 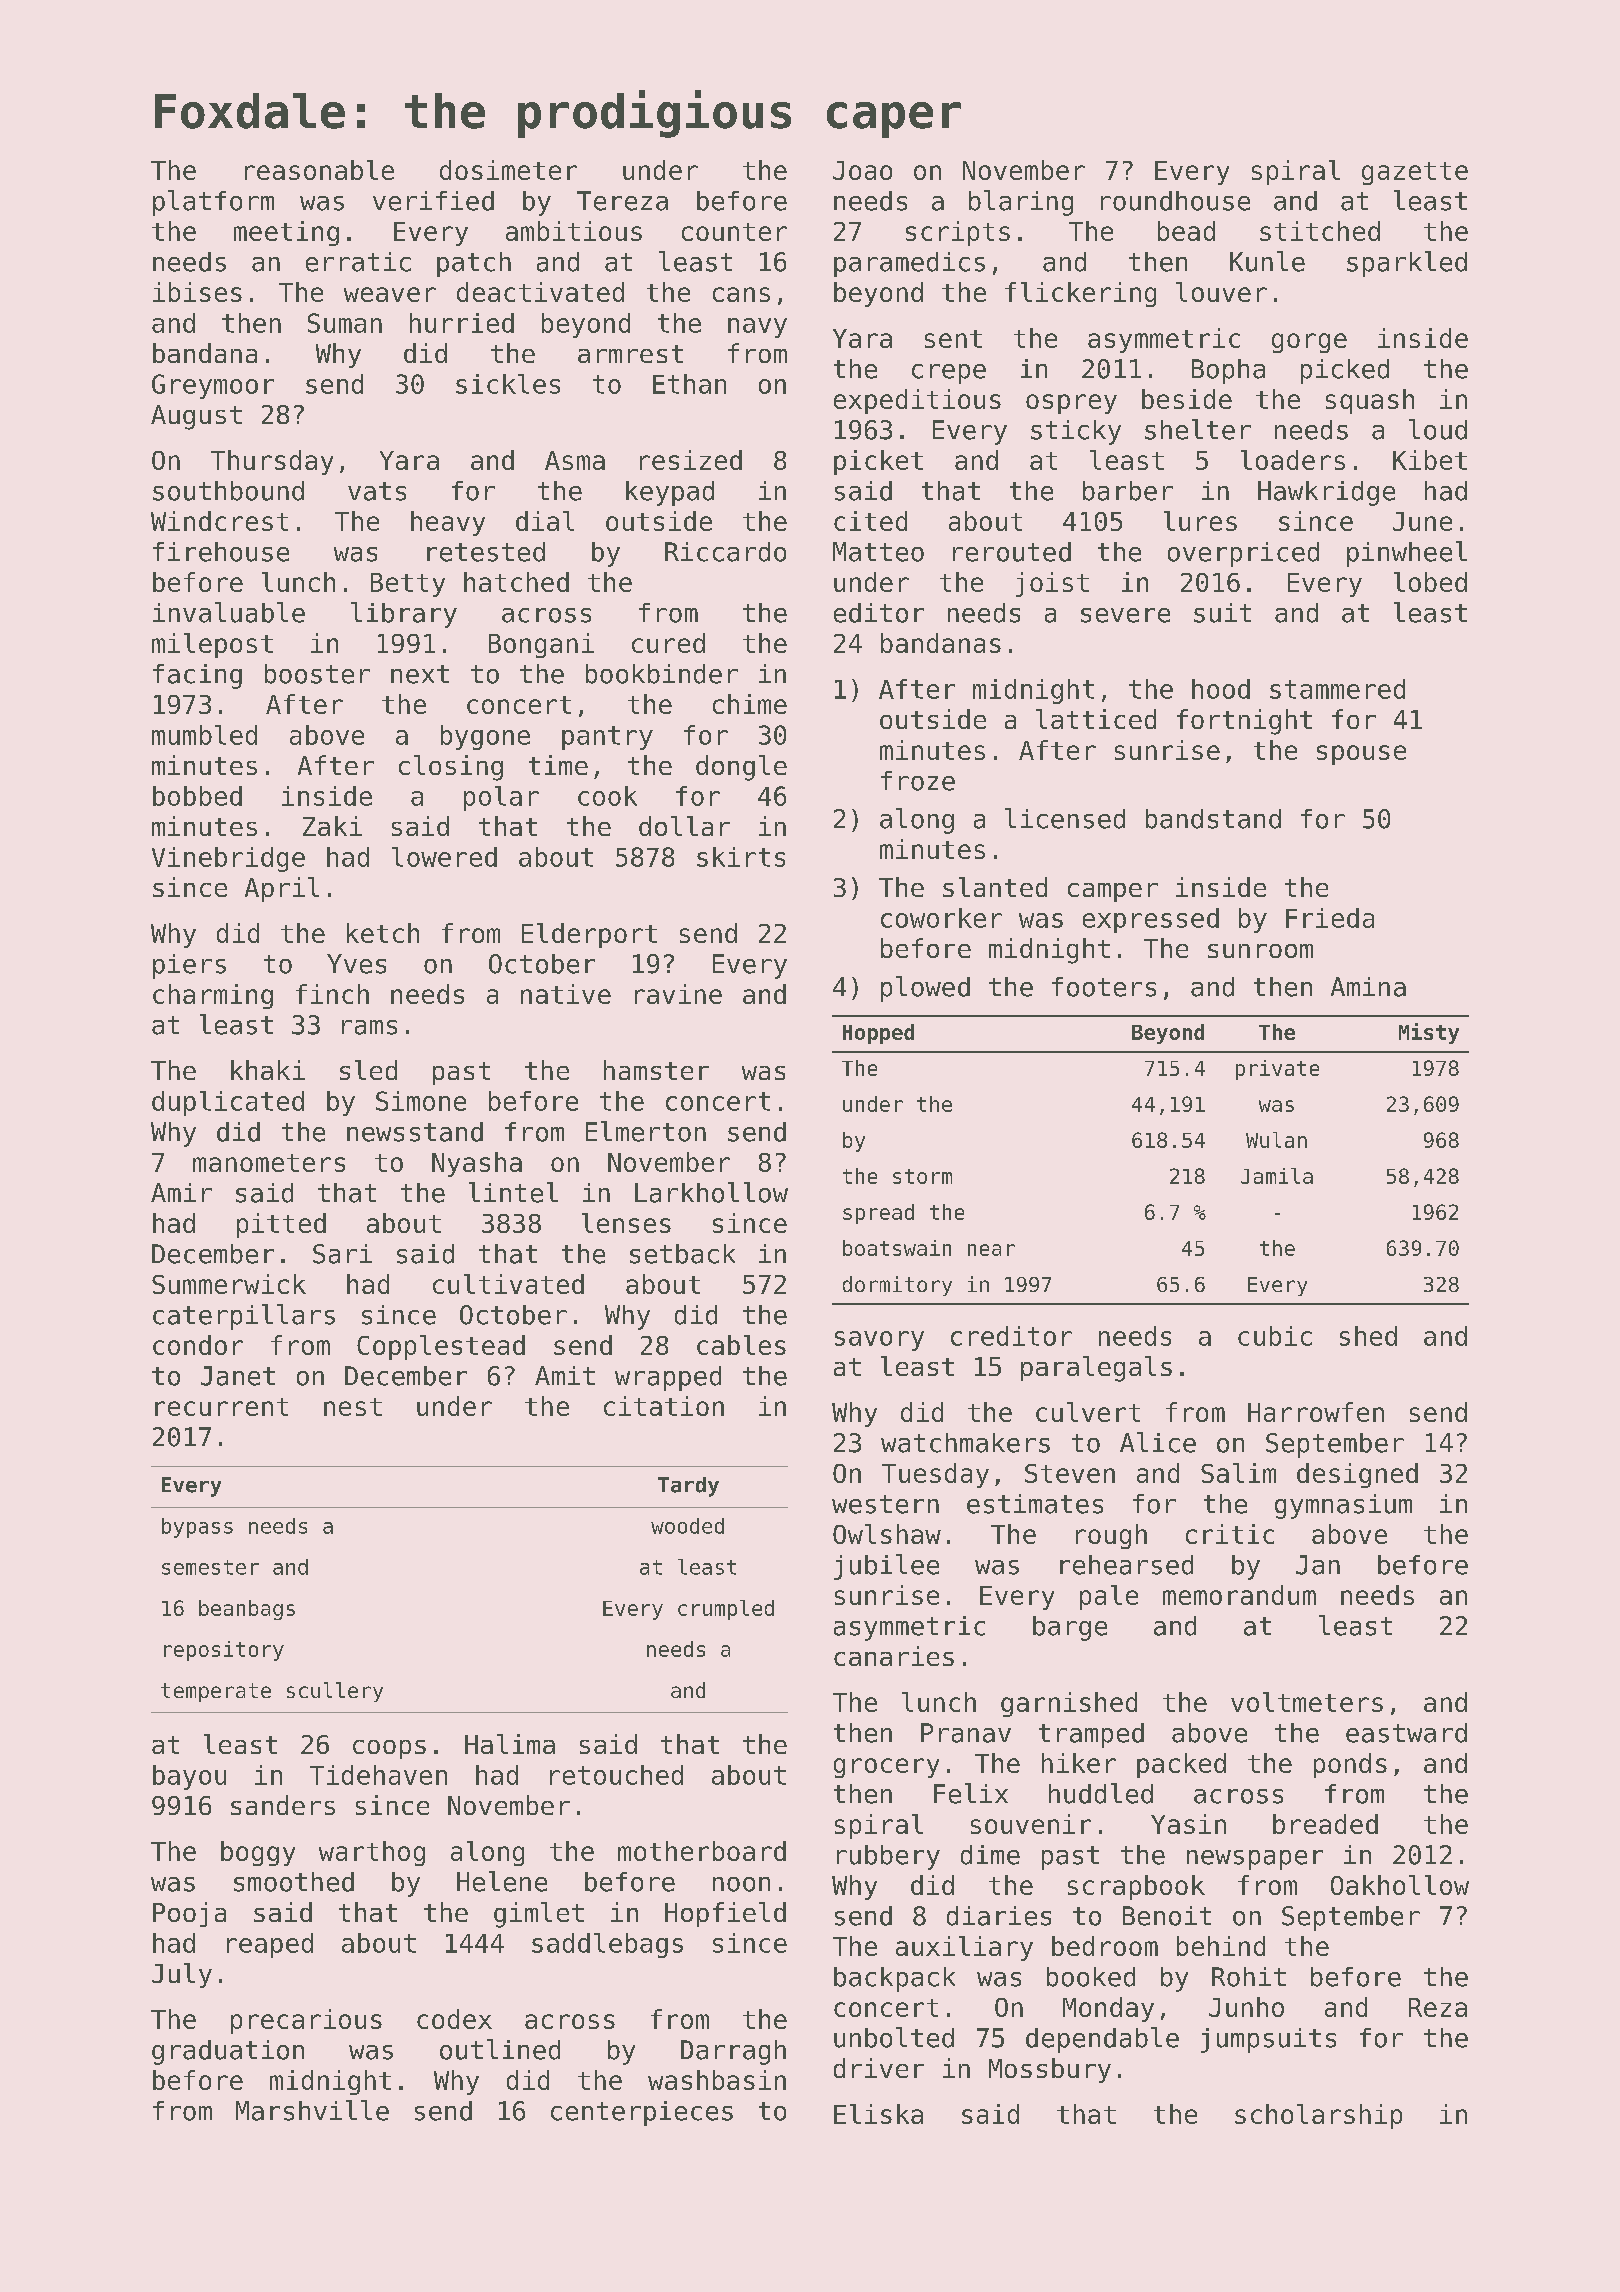 What do you see at coordinates (995, 887) in the document?
I see `slanted` at bounding box center [995, 887].
